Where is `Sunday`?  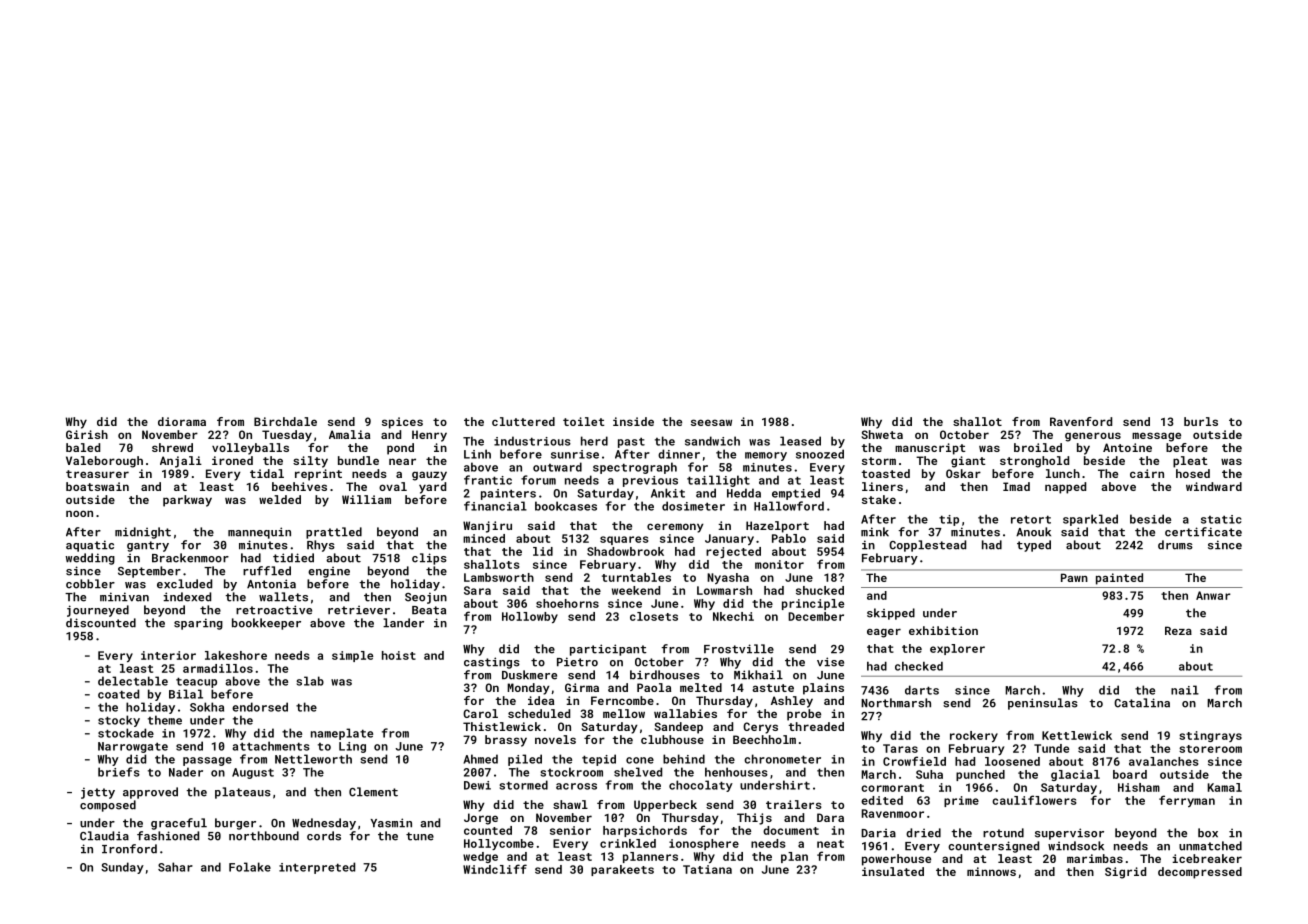 Sunday is located at coordinates (122, 868).
